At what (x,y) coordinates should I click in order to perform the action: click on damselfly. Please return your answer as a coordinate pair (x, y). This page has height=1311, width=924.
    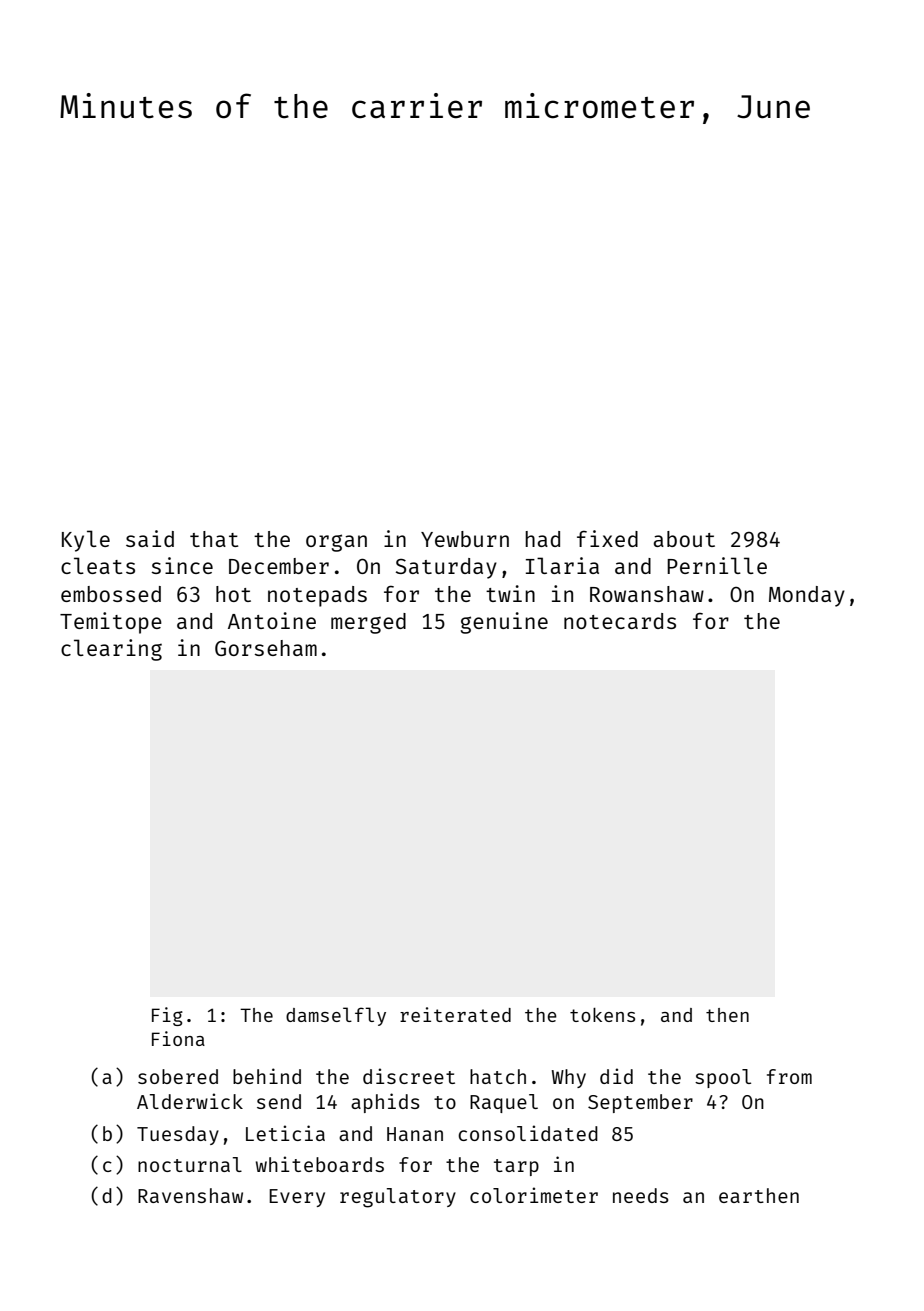
    Looking at the image, I should click on (336, 1016).
